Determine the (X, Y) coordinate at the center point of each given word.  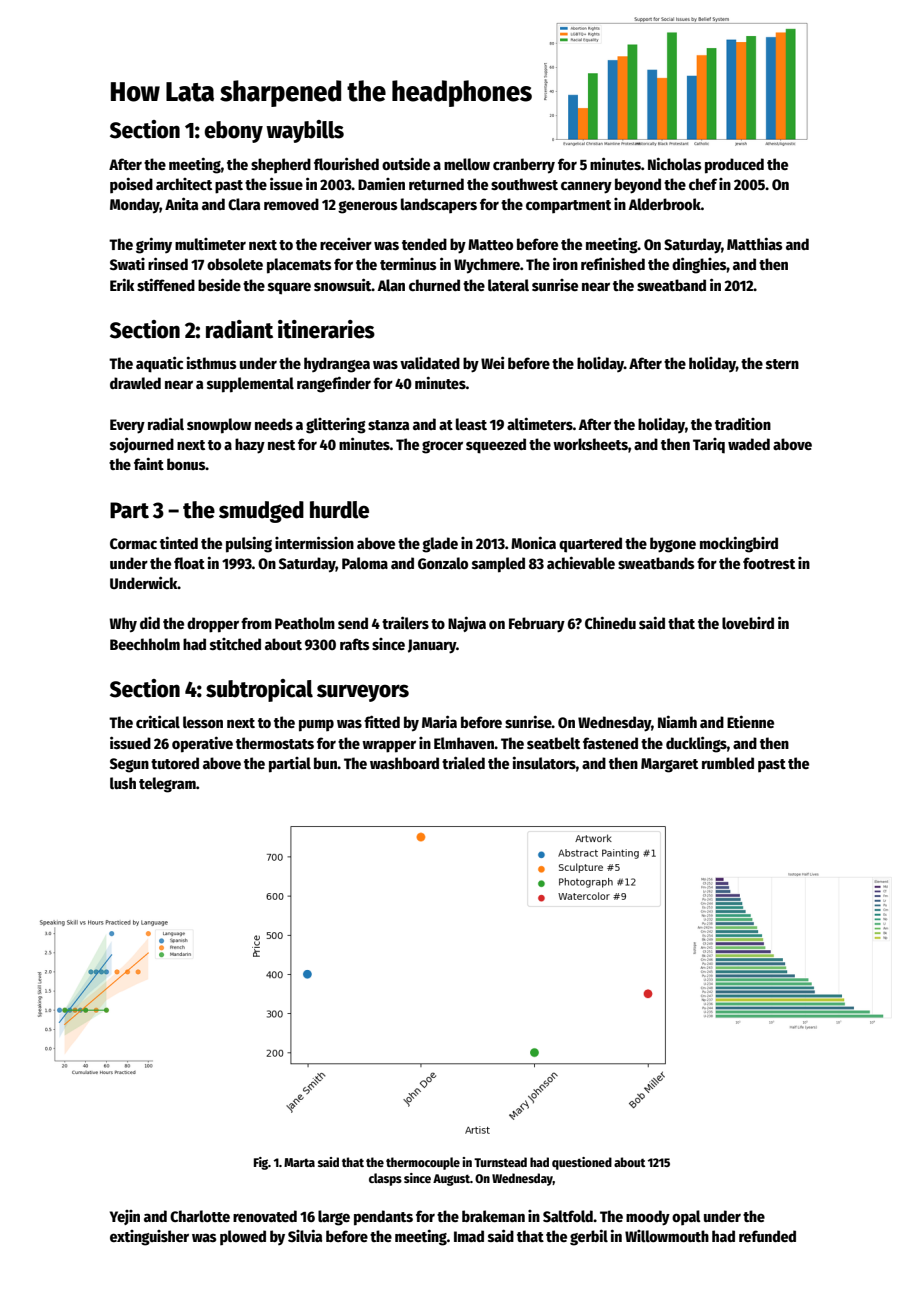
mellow (467, 164)
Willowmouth (667, 1236)
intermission (314, 542)
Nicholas (675, 163)
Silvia (305, 1235)
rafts (355, 644)
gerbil (589, 1237)
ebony (233, 132)
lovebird (748, 623)
